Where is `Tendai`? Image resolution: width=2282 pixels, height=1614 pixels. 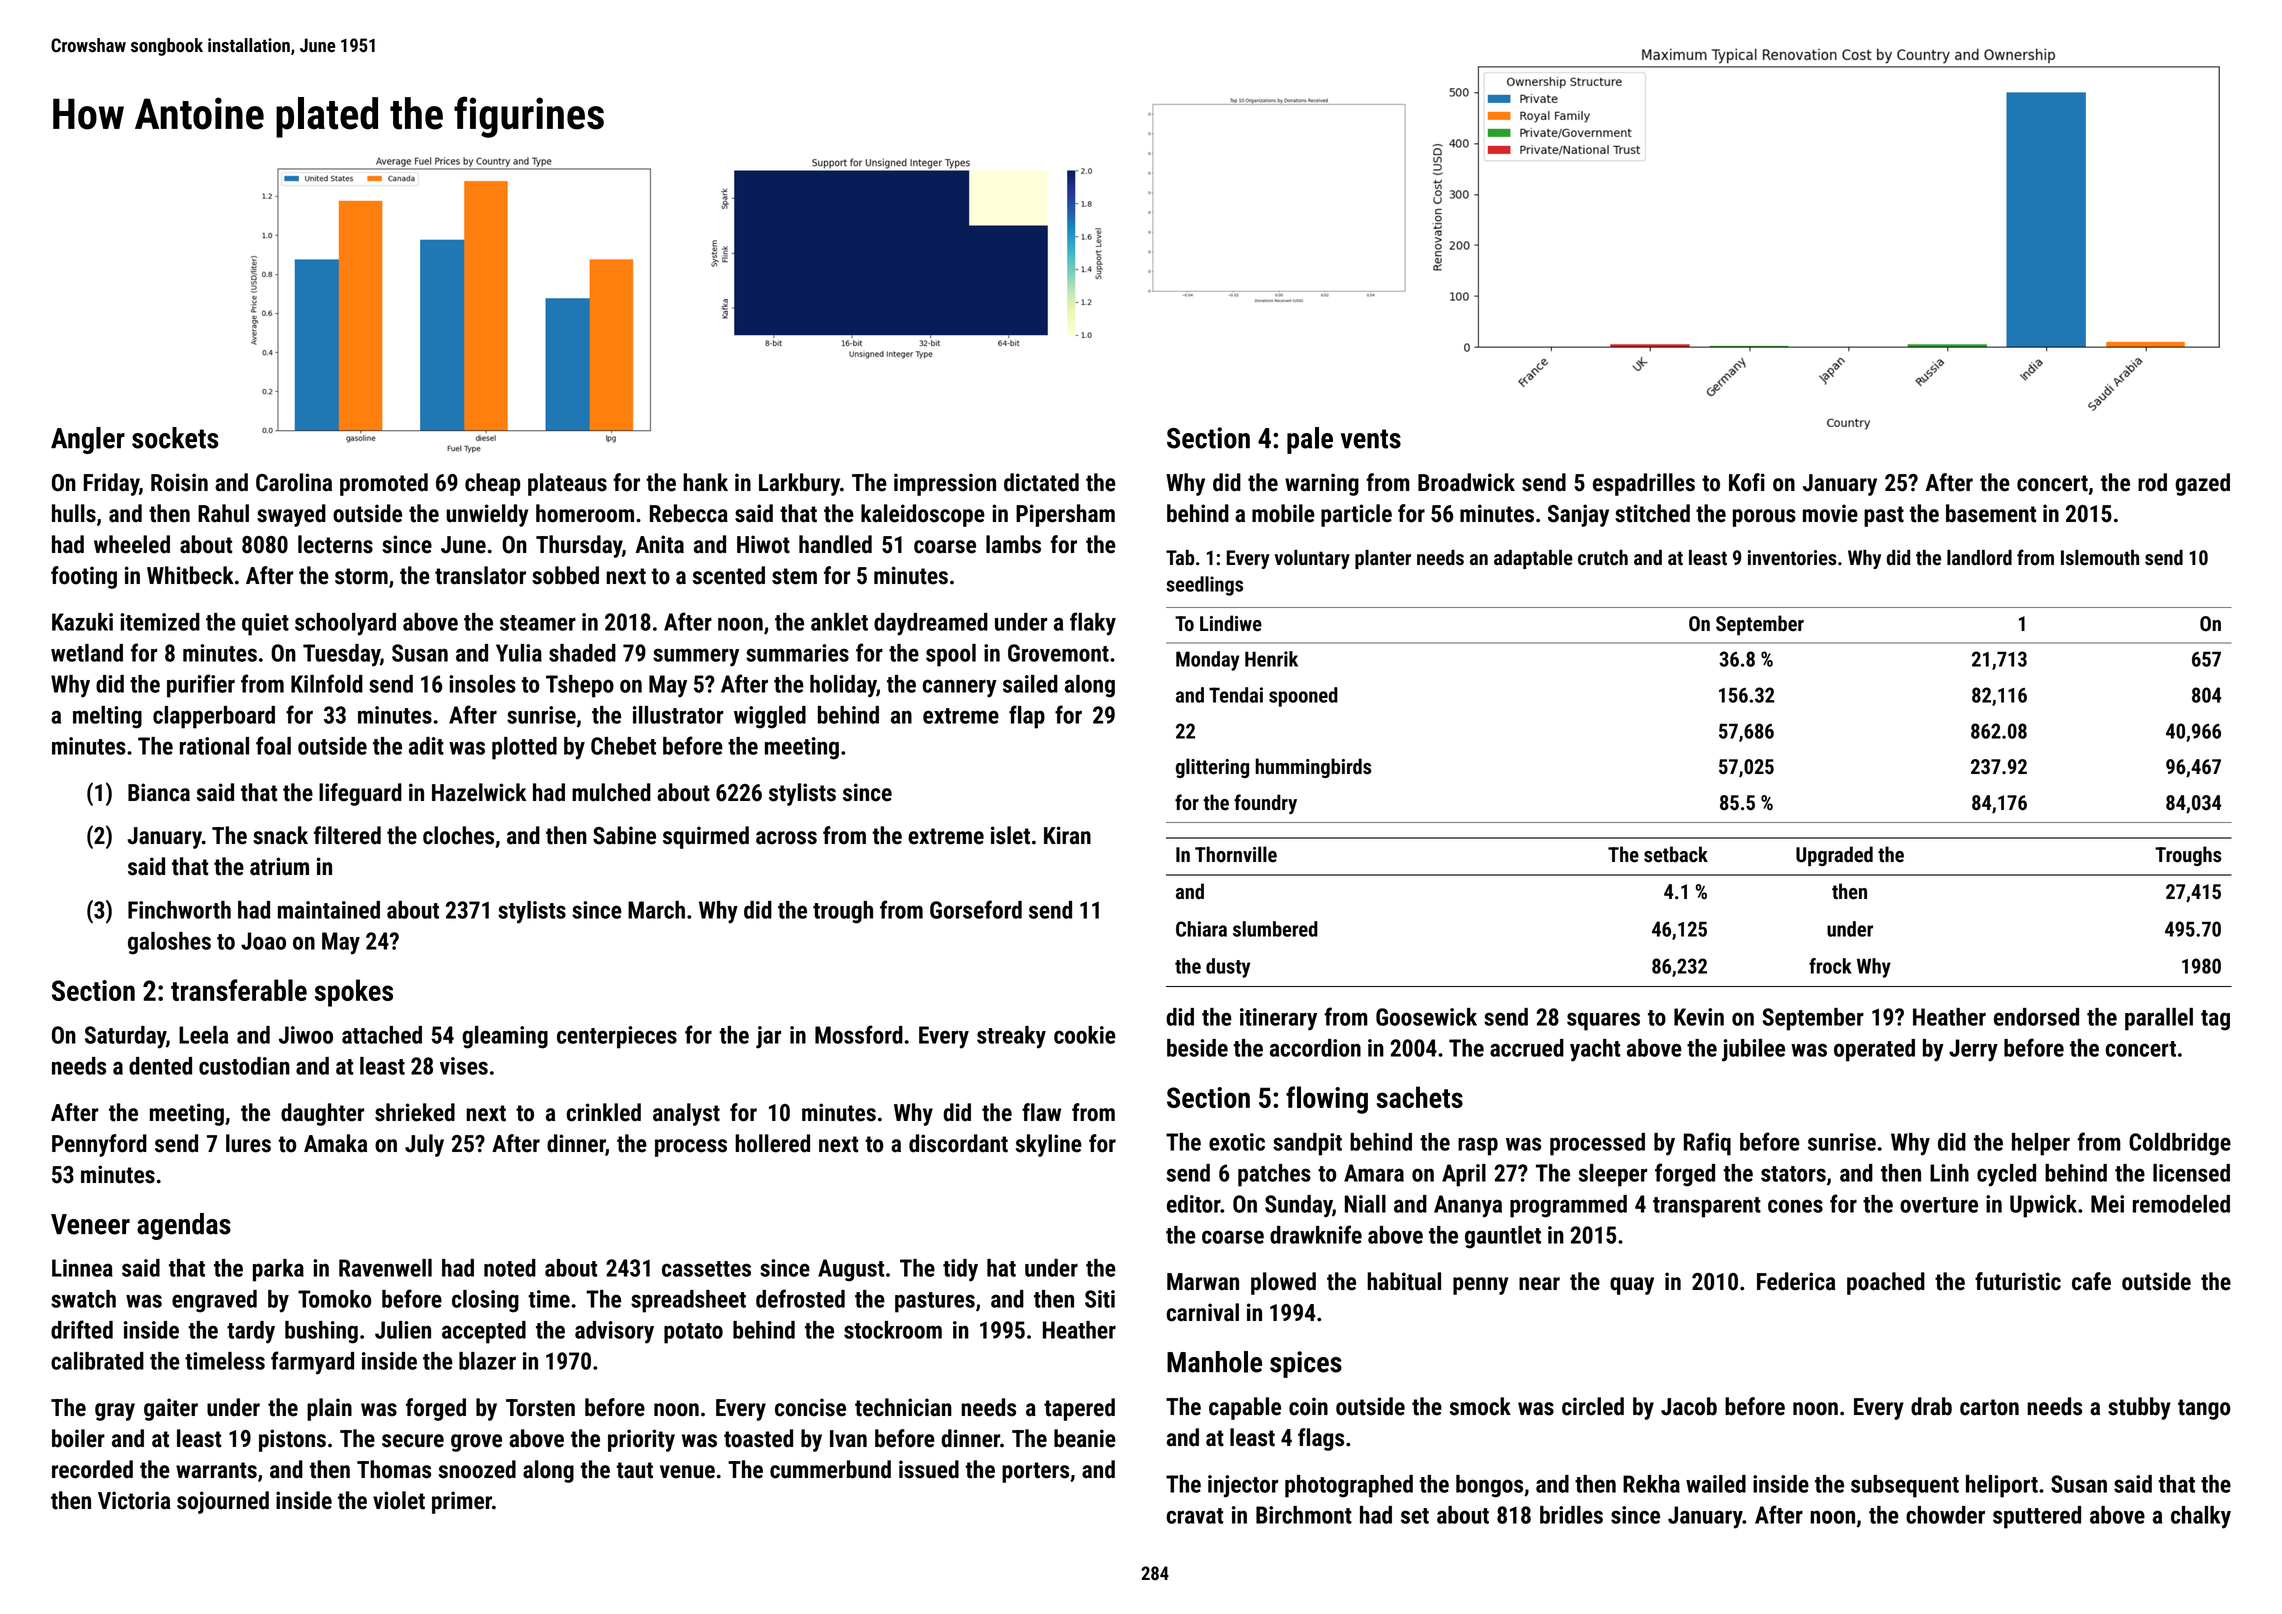 Tendai is located at coordinates (1236, 695).
